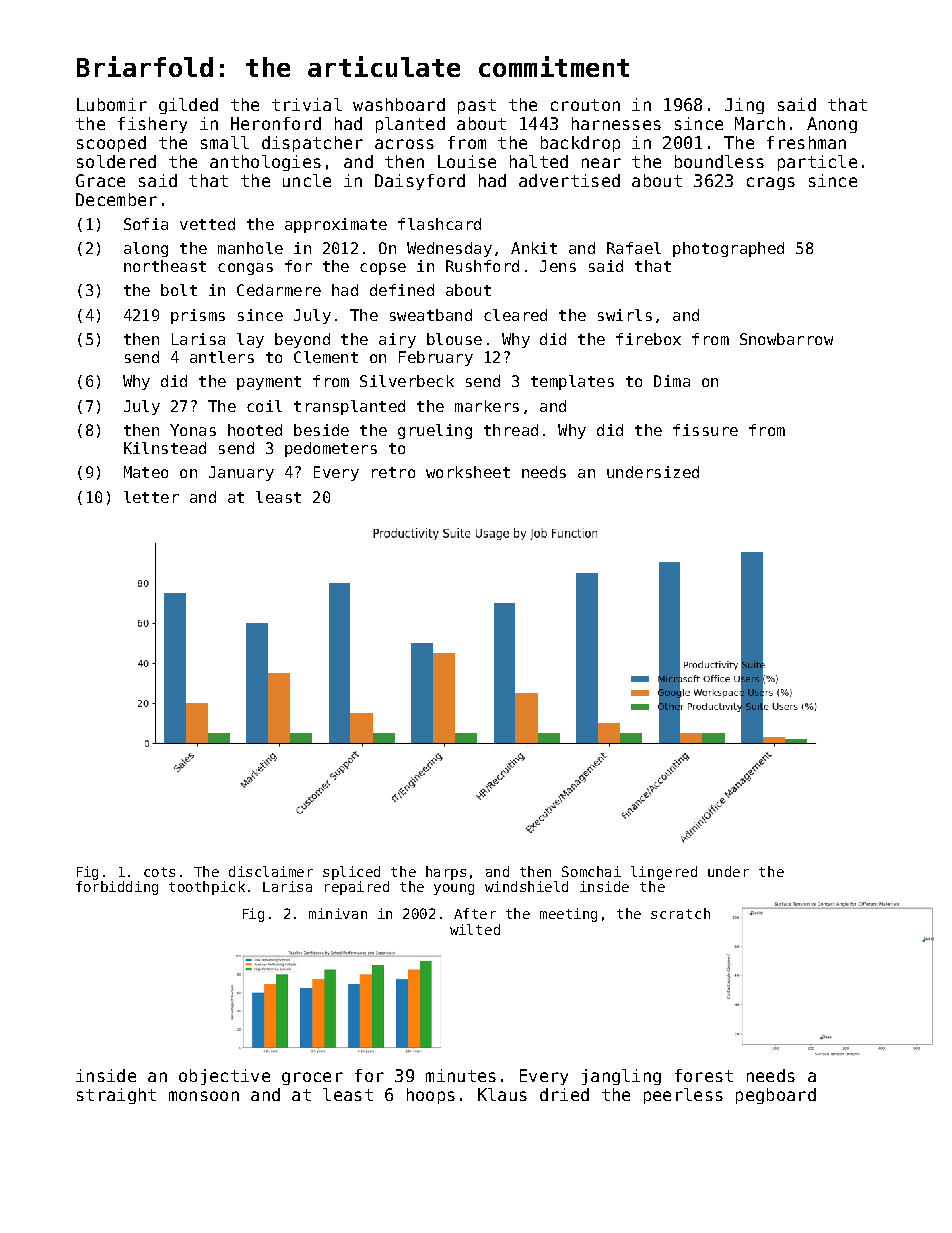 The width and height of the screenshot is (952, 1233). I want to click on straight, so click(116, 1096).
